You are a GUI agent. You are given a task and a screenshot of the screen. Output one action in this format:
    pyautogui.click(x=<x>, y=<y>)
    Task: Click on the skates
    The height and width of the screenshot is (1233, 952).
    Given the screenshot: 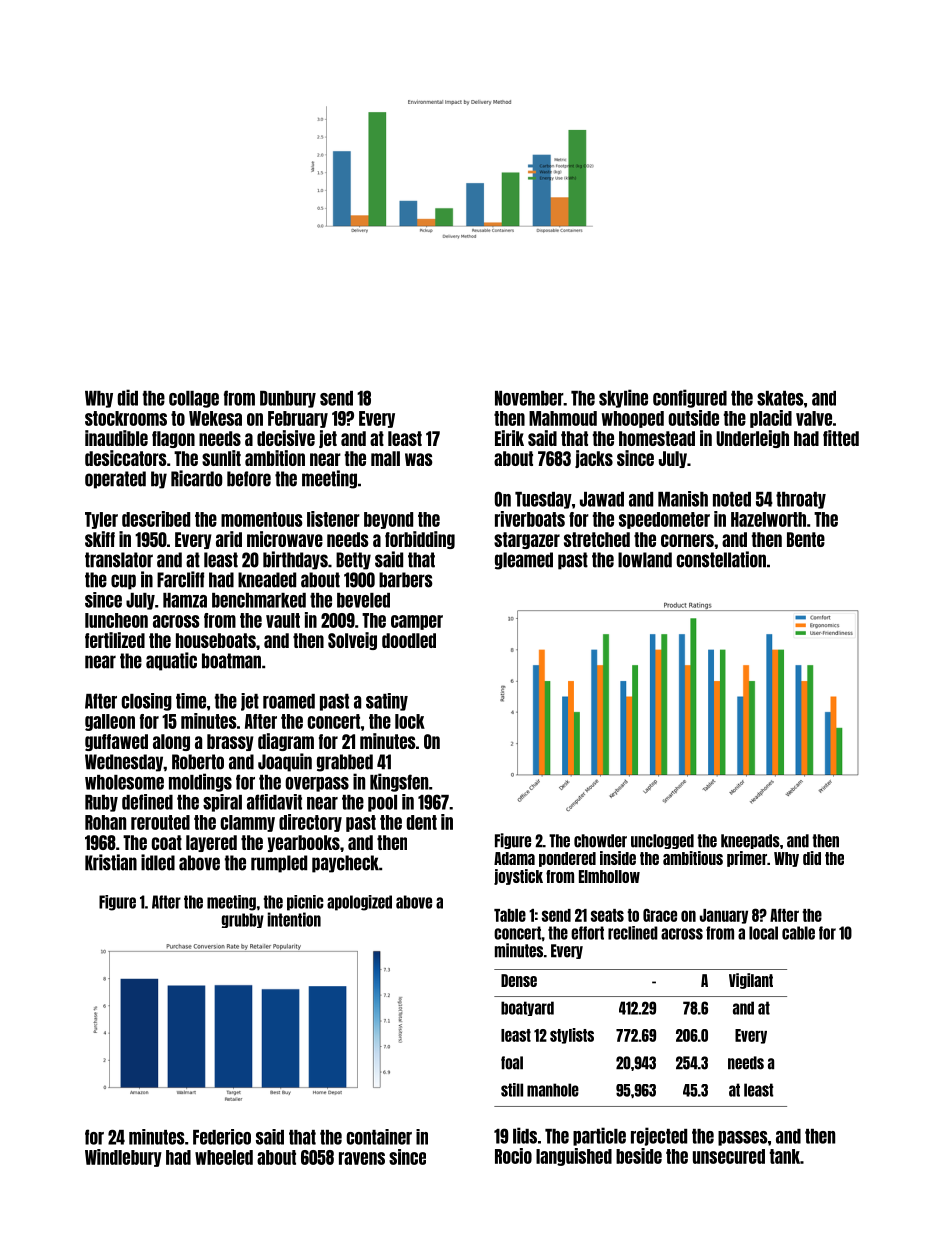 What is the action you would take?
    pyautogui.click(x=780, y=398)
